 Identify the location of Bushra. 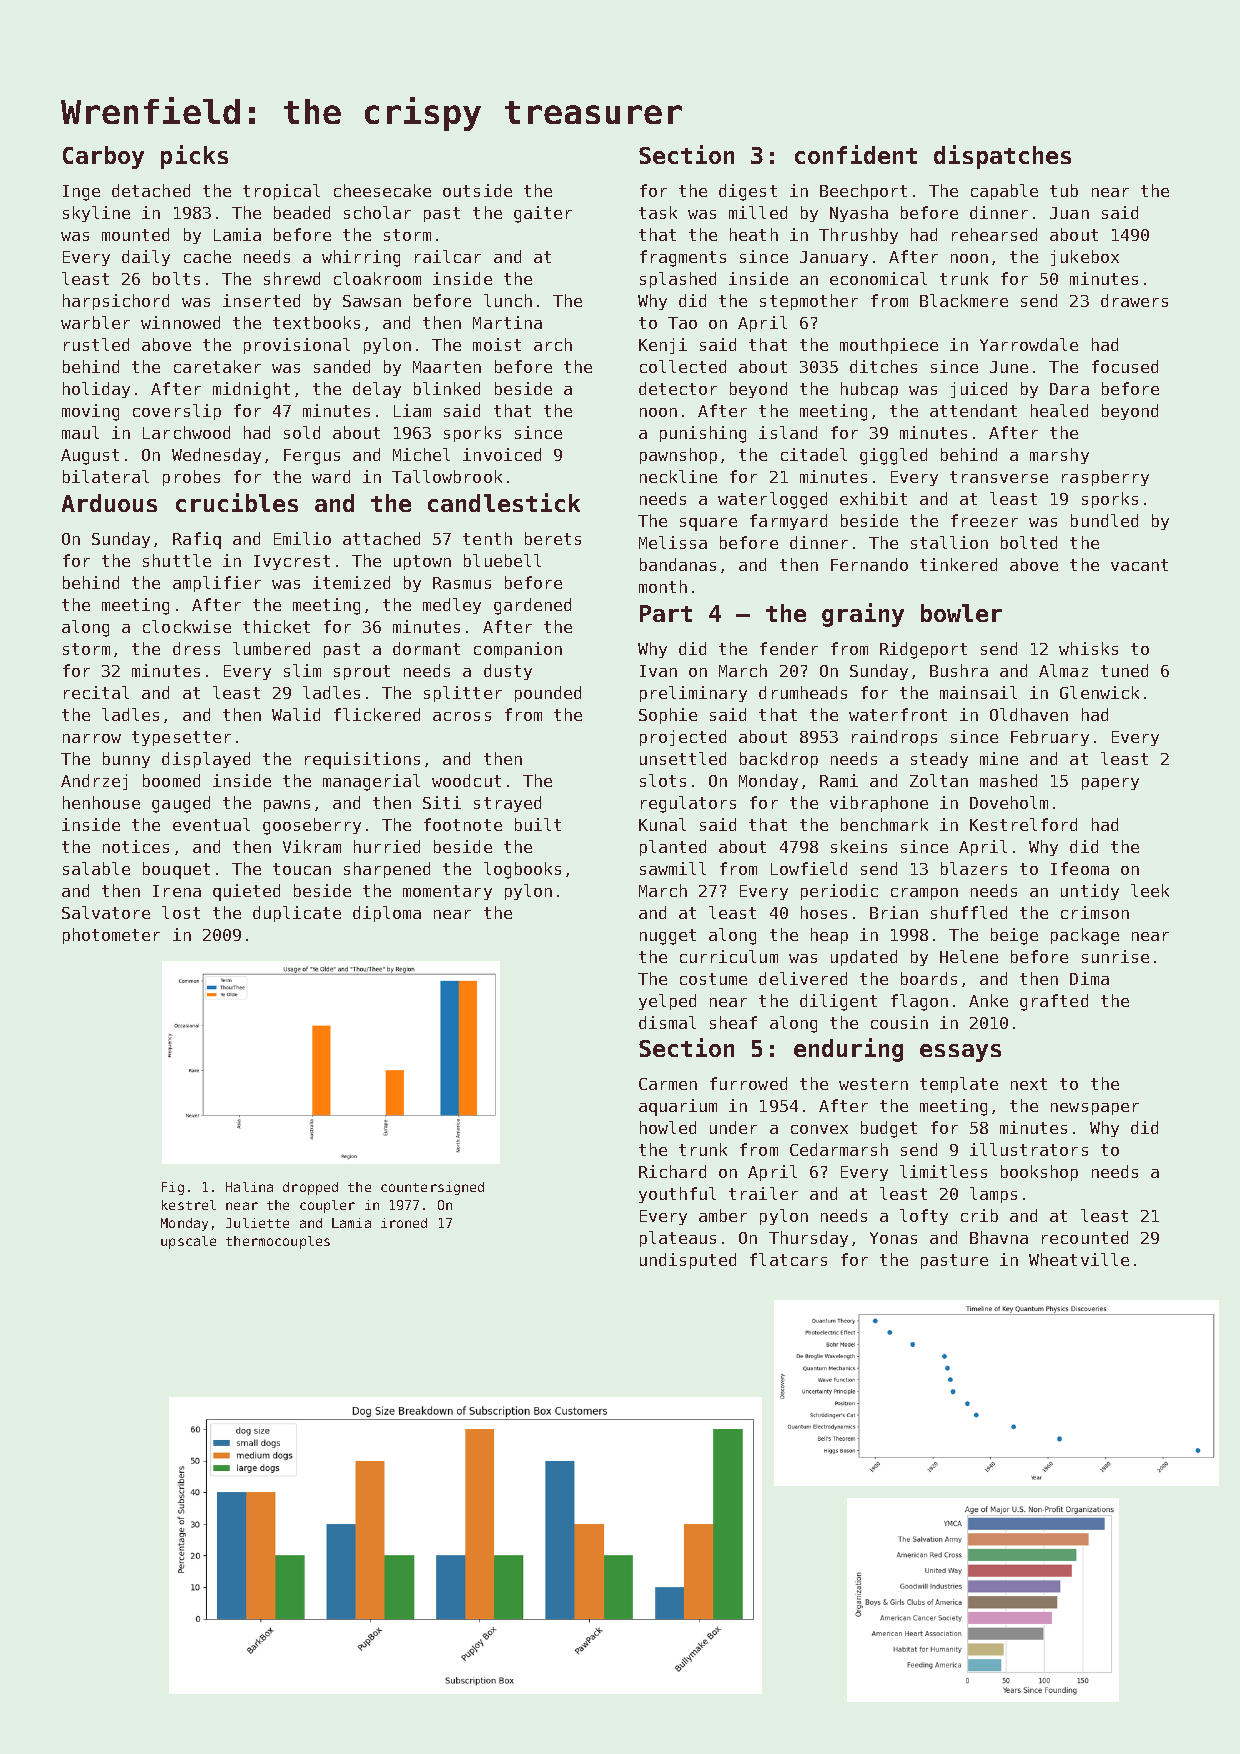
(959, 670).
